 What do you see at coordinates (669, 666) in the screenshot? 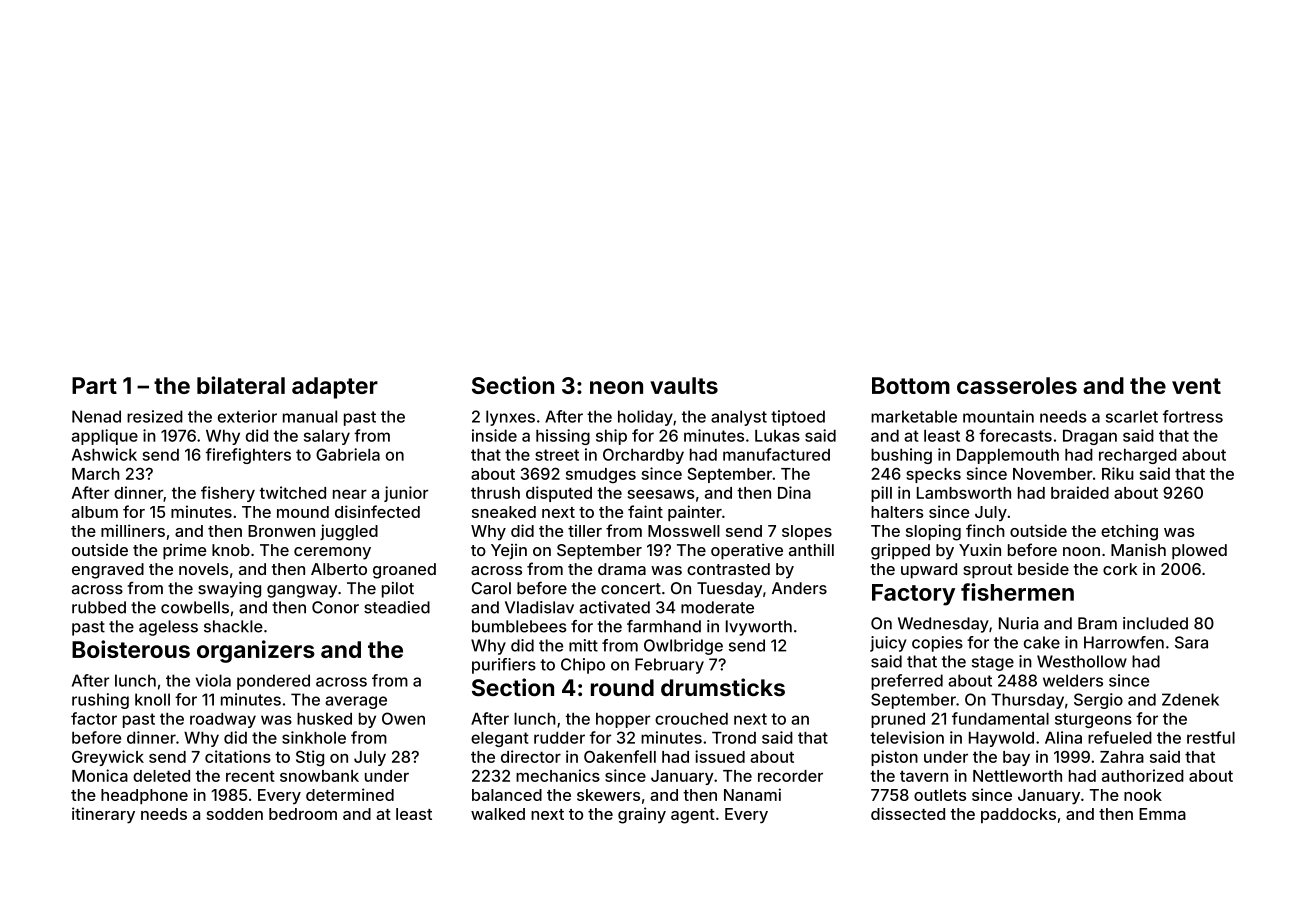
I see `February` at bounding box center [669, 666].
